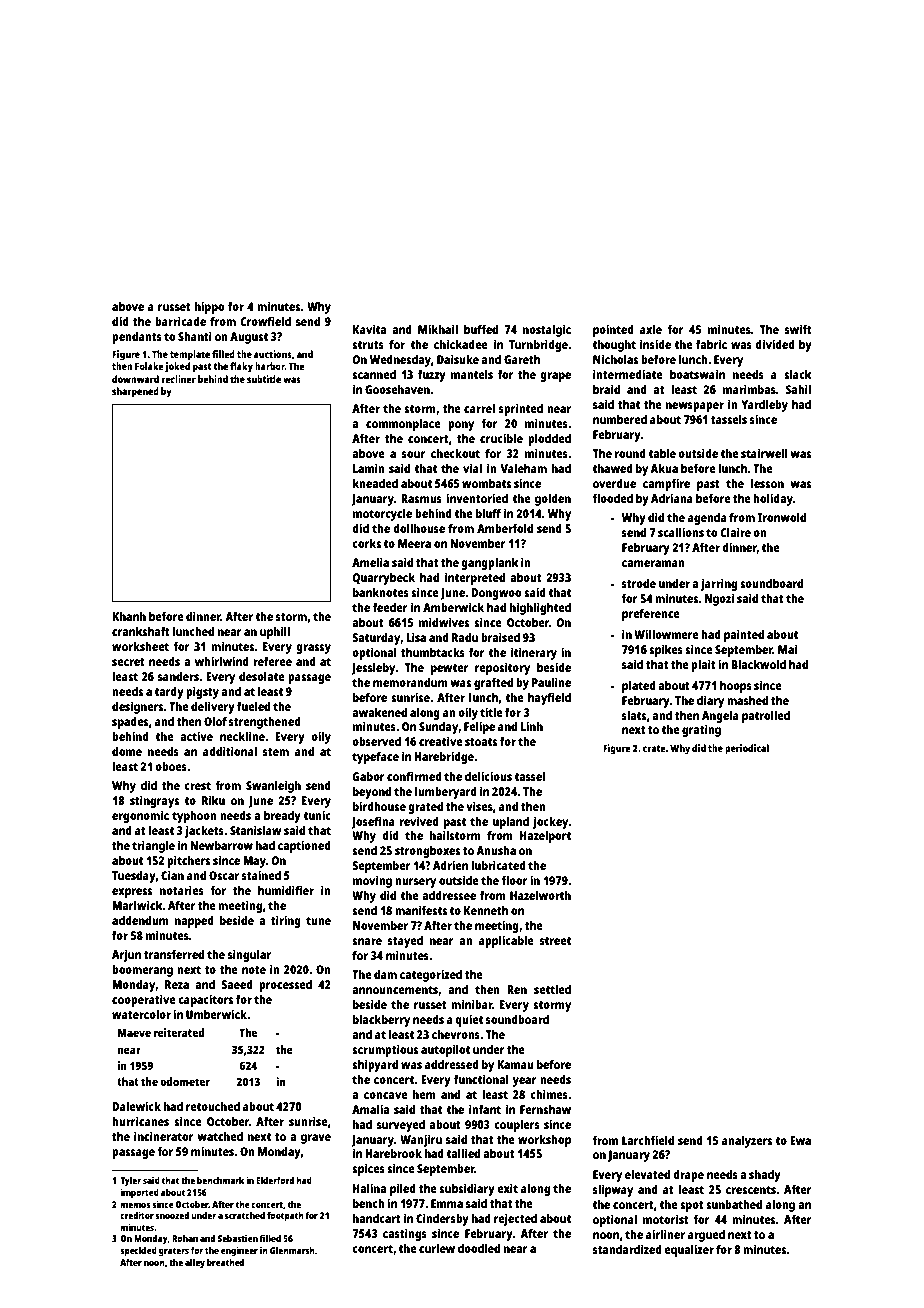  What do you see at coordinates (719, 599) in the page?
I see `Ngozi` at bounding box center [719, 599].
